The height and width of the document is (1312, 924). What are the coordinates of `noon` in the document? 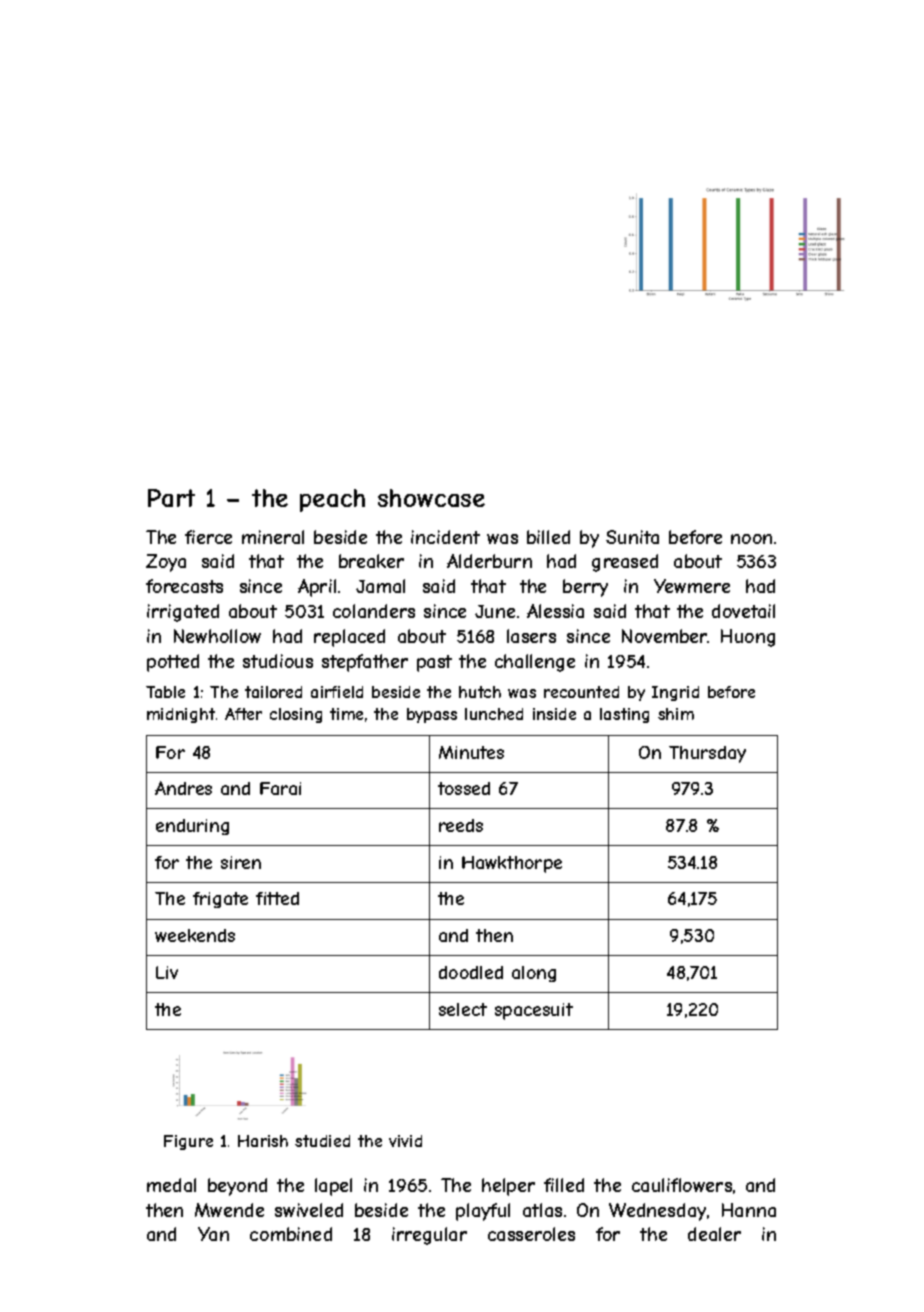 It's located at (751, 539).
